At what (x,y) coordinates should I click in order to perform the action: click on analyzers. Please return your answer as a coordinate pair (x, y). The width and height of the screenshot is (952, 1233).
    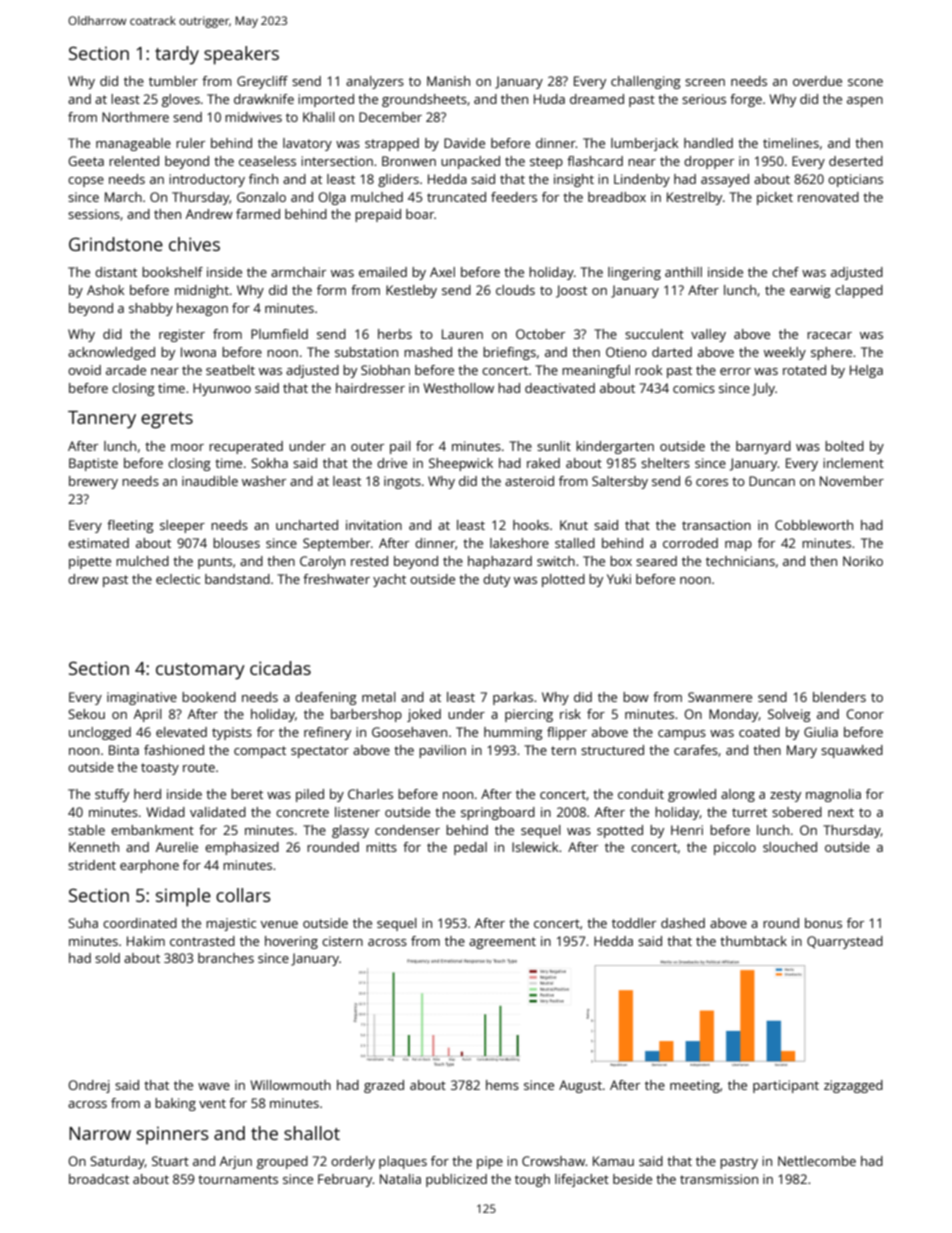
    Looking at the image, I should click on (375, 82).
